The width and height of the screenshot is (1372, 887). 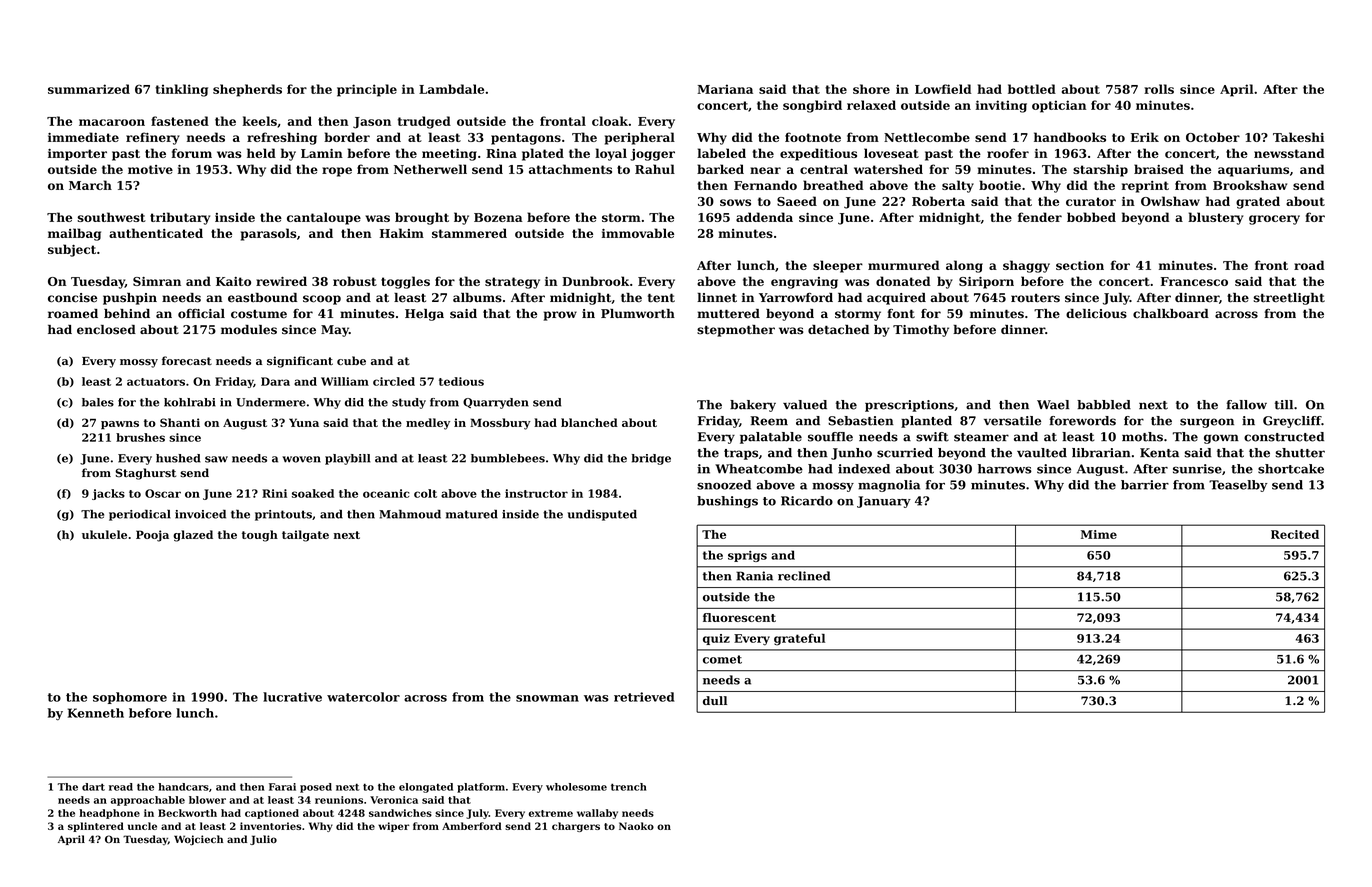 What do you see at coordinates (152, 536) in the screenshot?
I see `Pooja` at bounding box center [152, 536].
